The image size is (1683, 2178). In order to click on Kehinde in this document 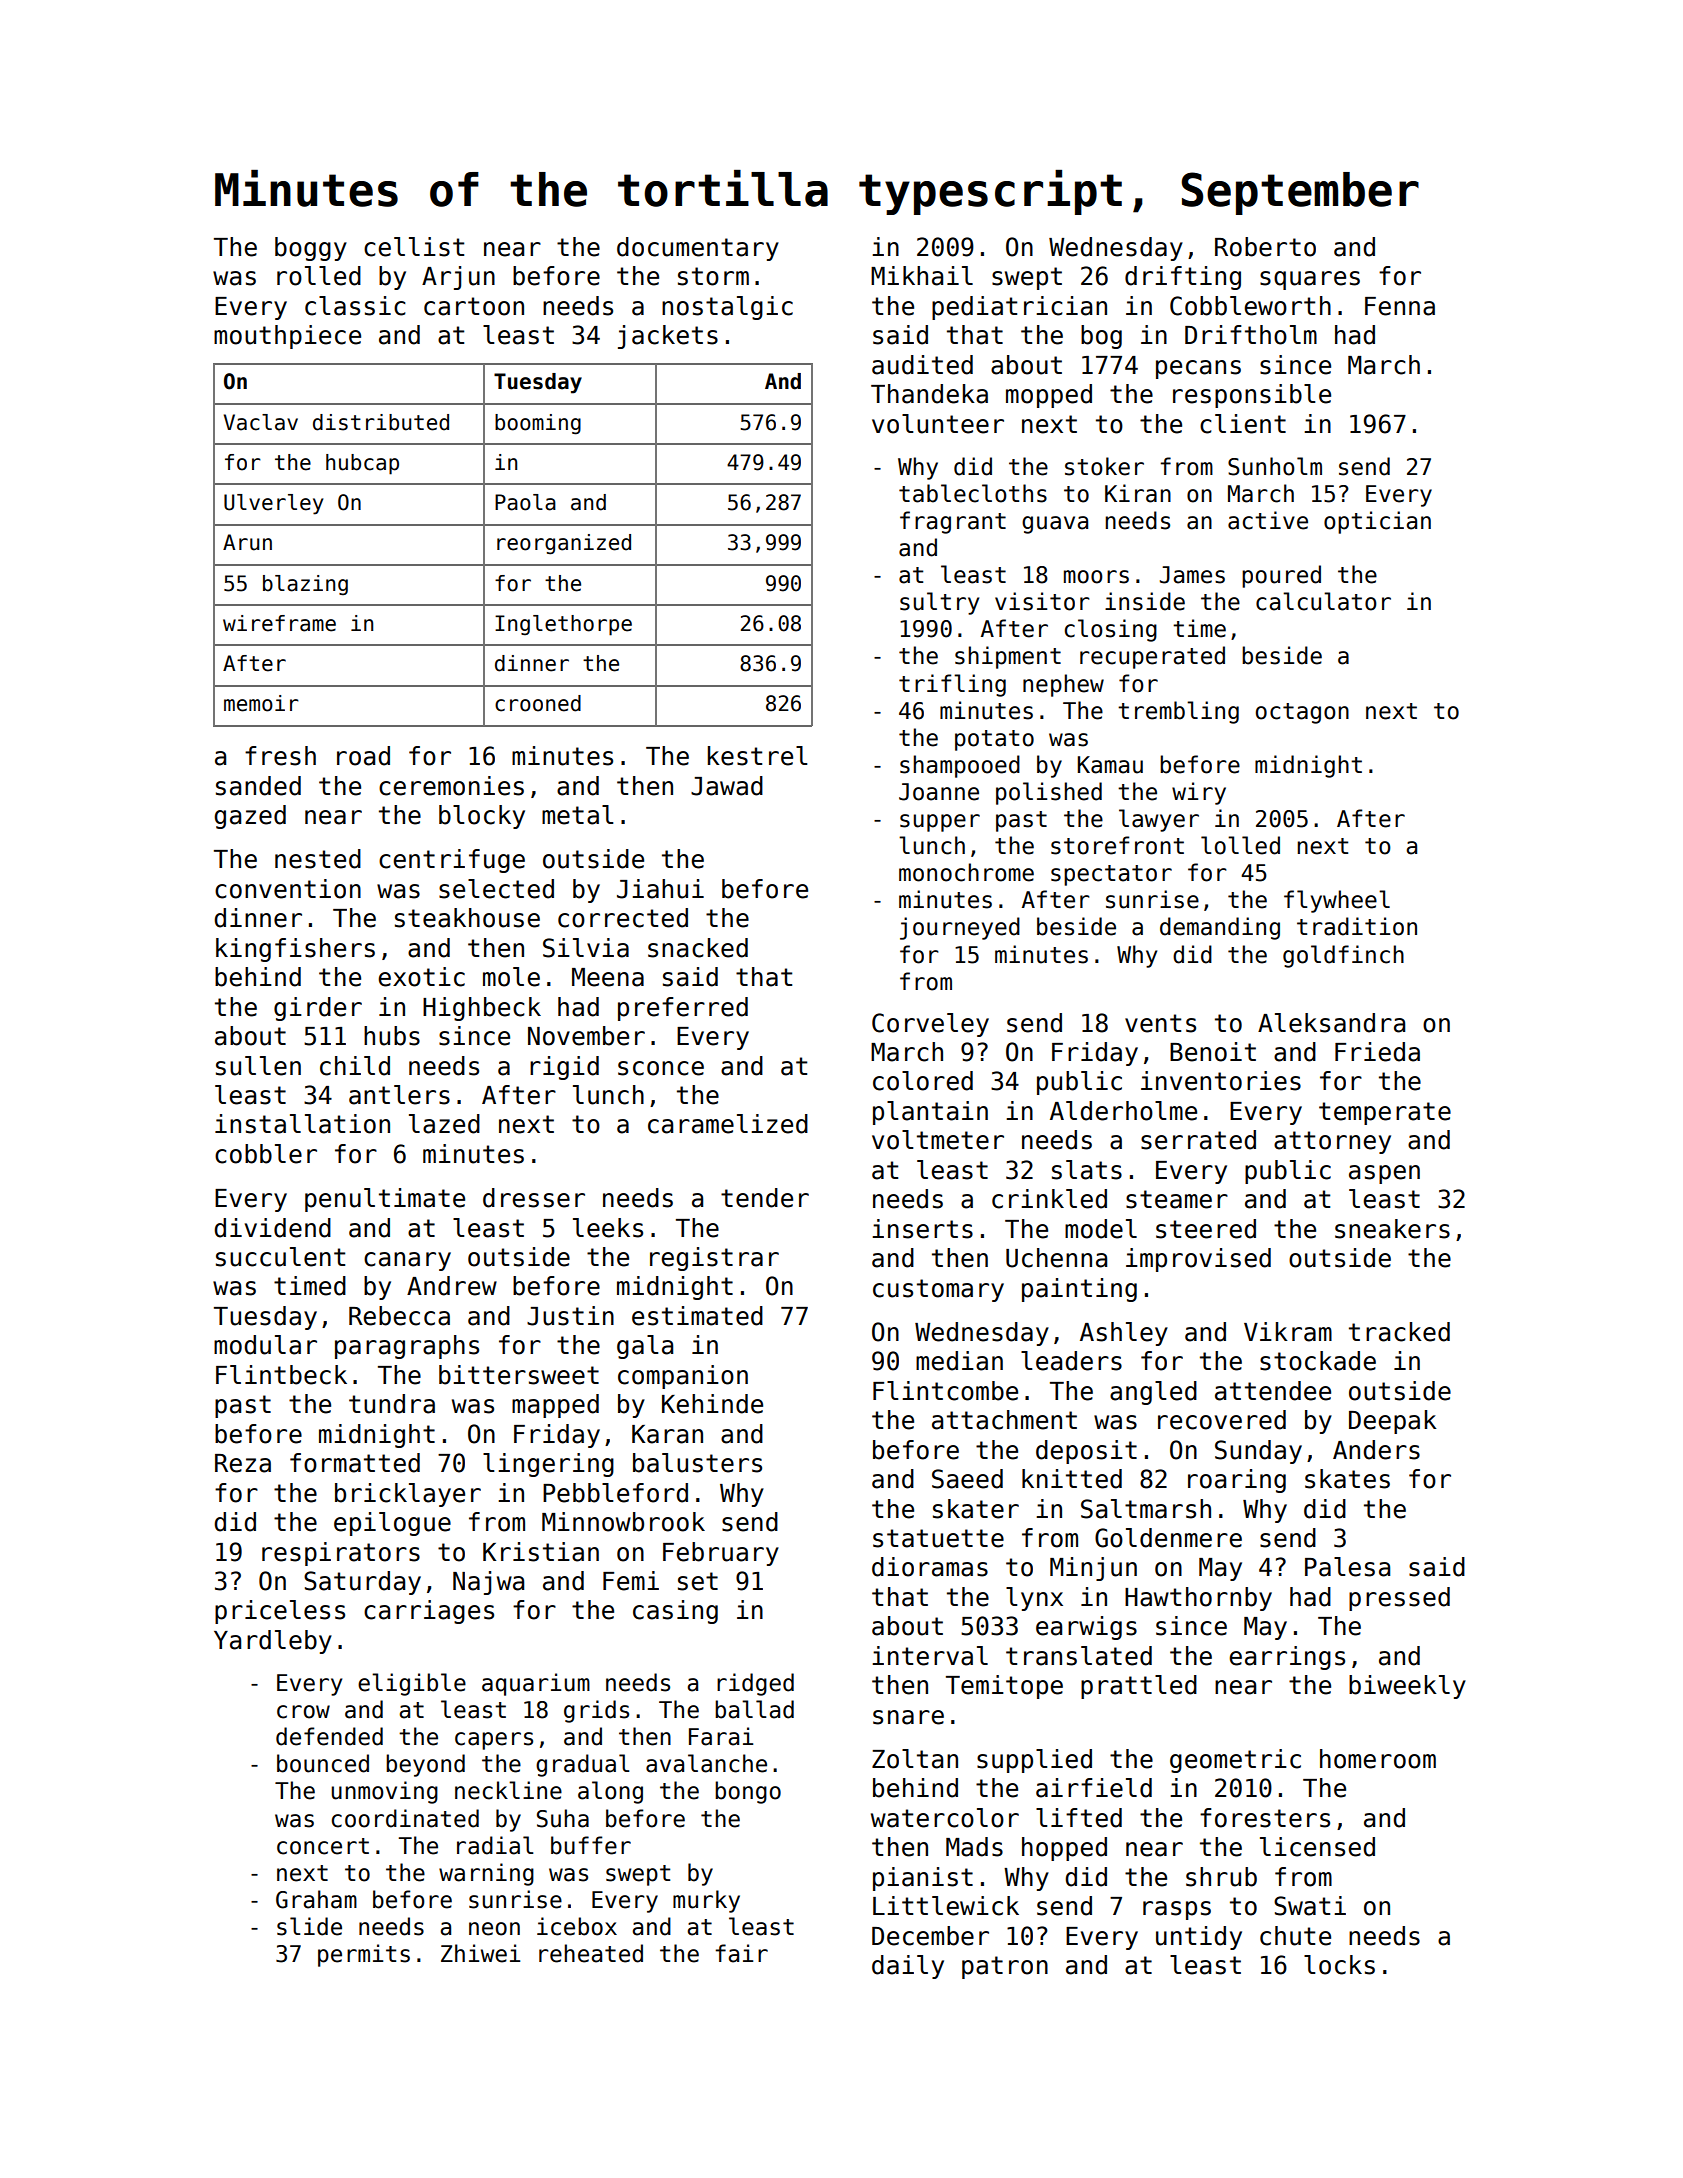, I will do `click(712, 1404)`.
